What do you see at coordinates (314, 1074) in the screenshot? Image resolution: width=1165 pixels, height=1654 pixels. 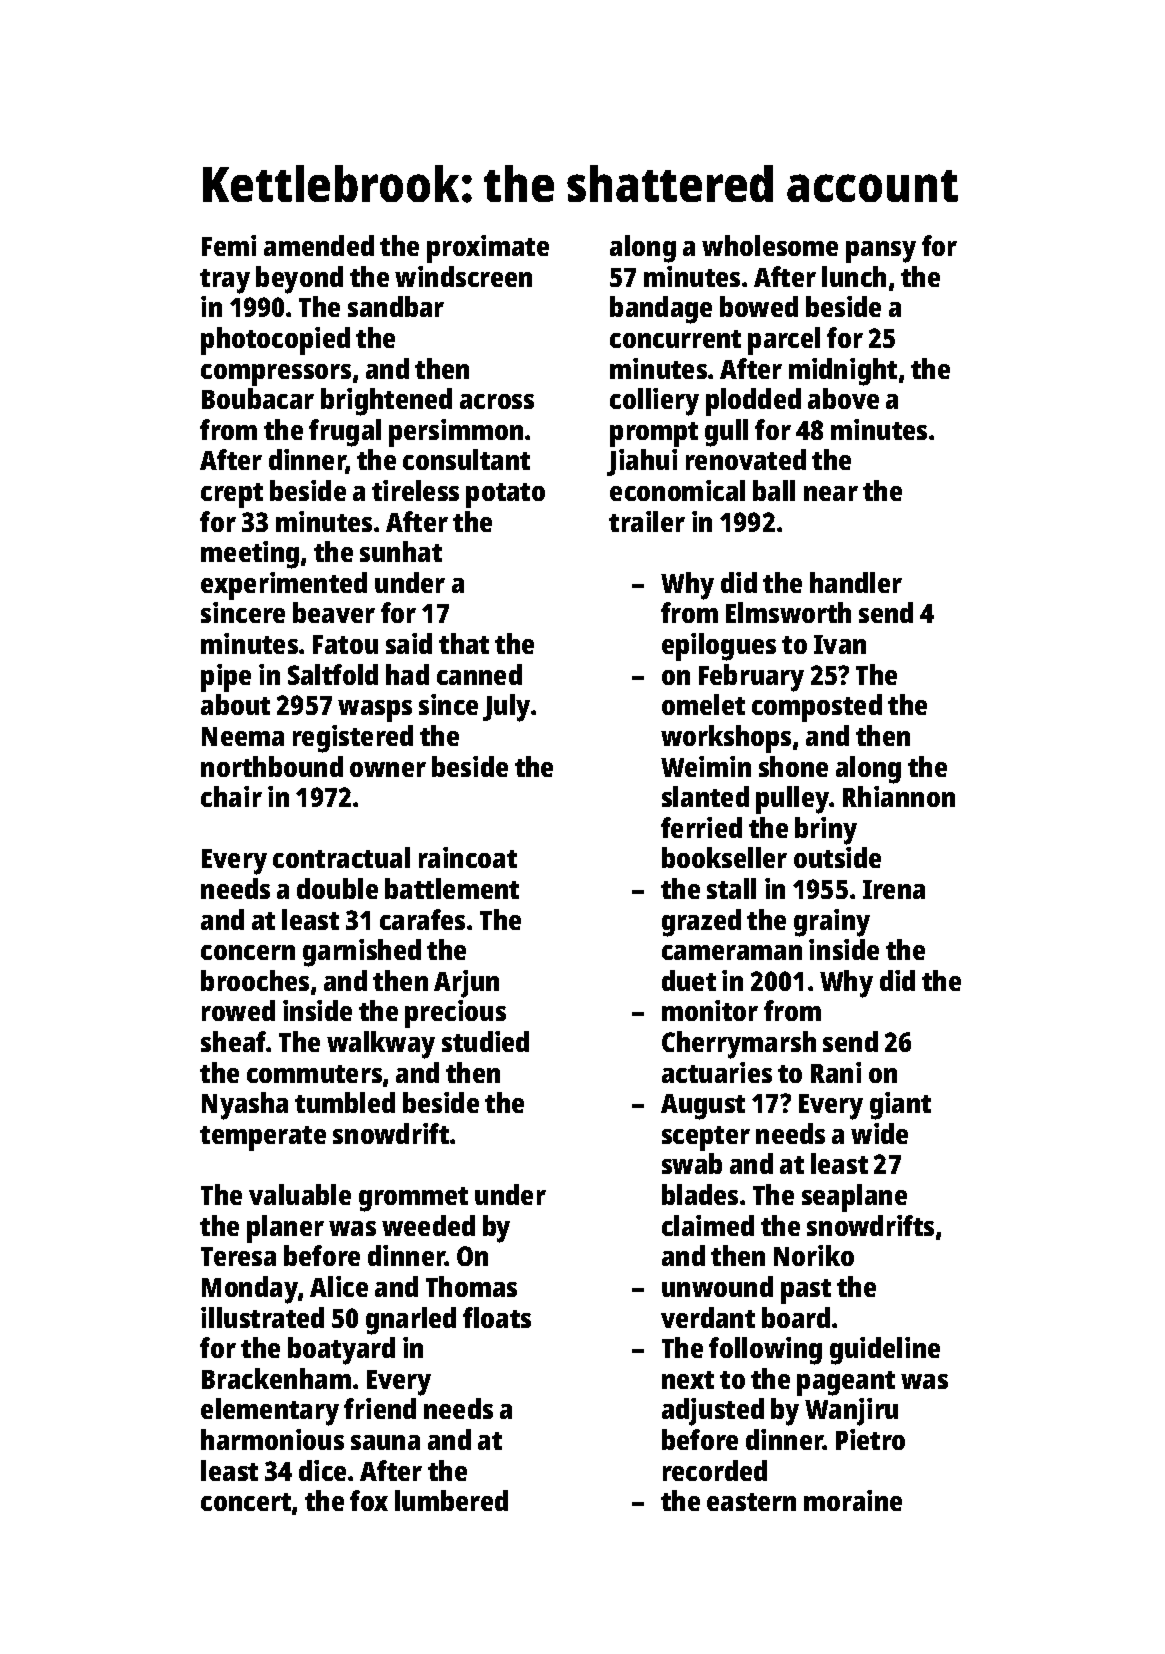 I see `commuters` at bounding box center [314, 1074].
